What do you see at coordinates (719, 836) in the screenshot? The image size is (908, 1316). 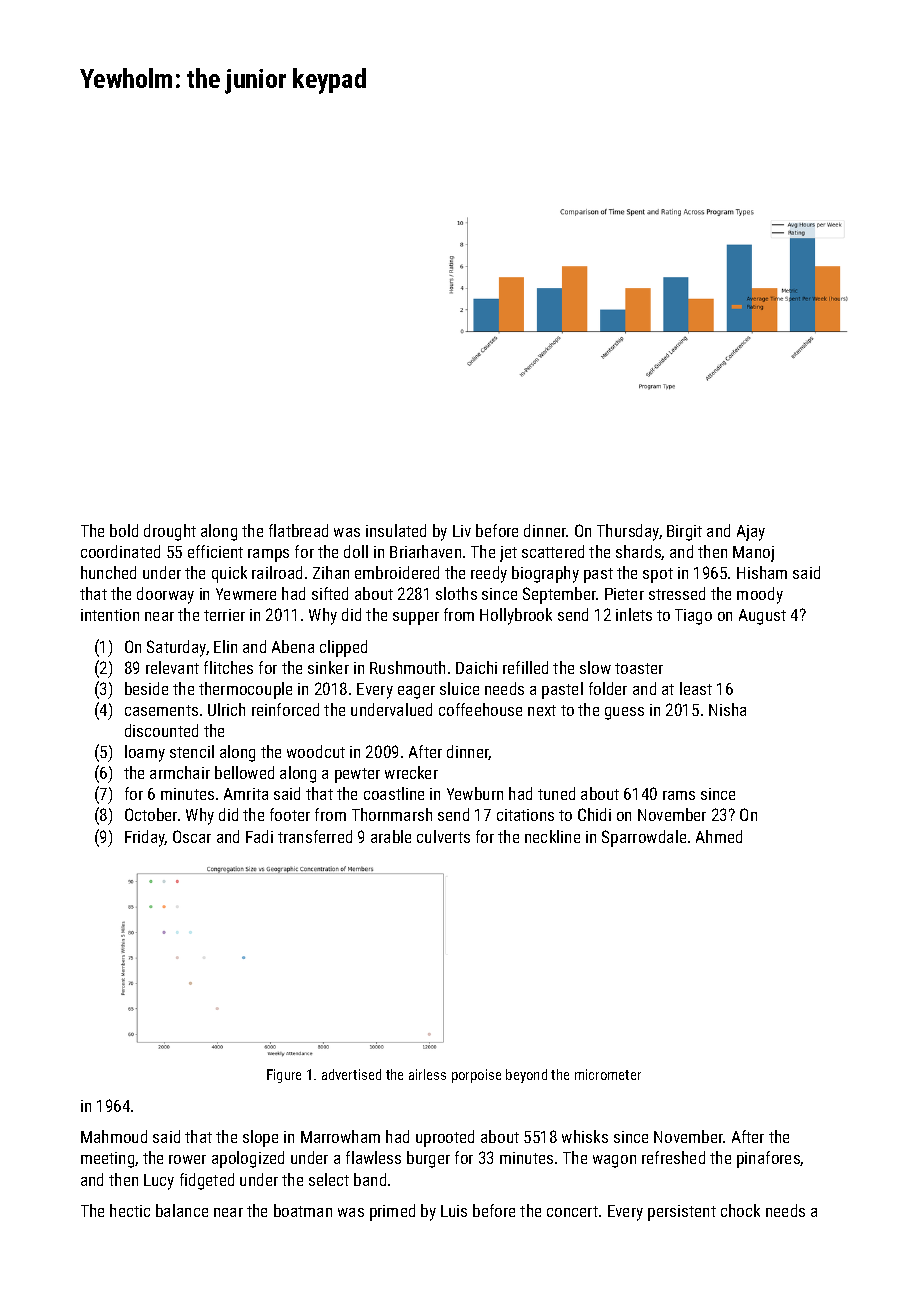 I see `Ahmed` at bounding box center [719, 836].
